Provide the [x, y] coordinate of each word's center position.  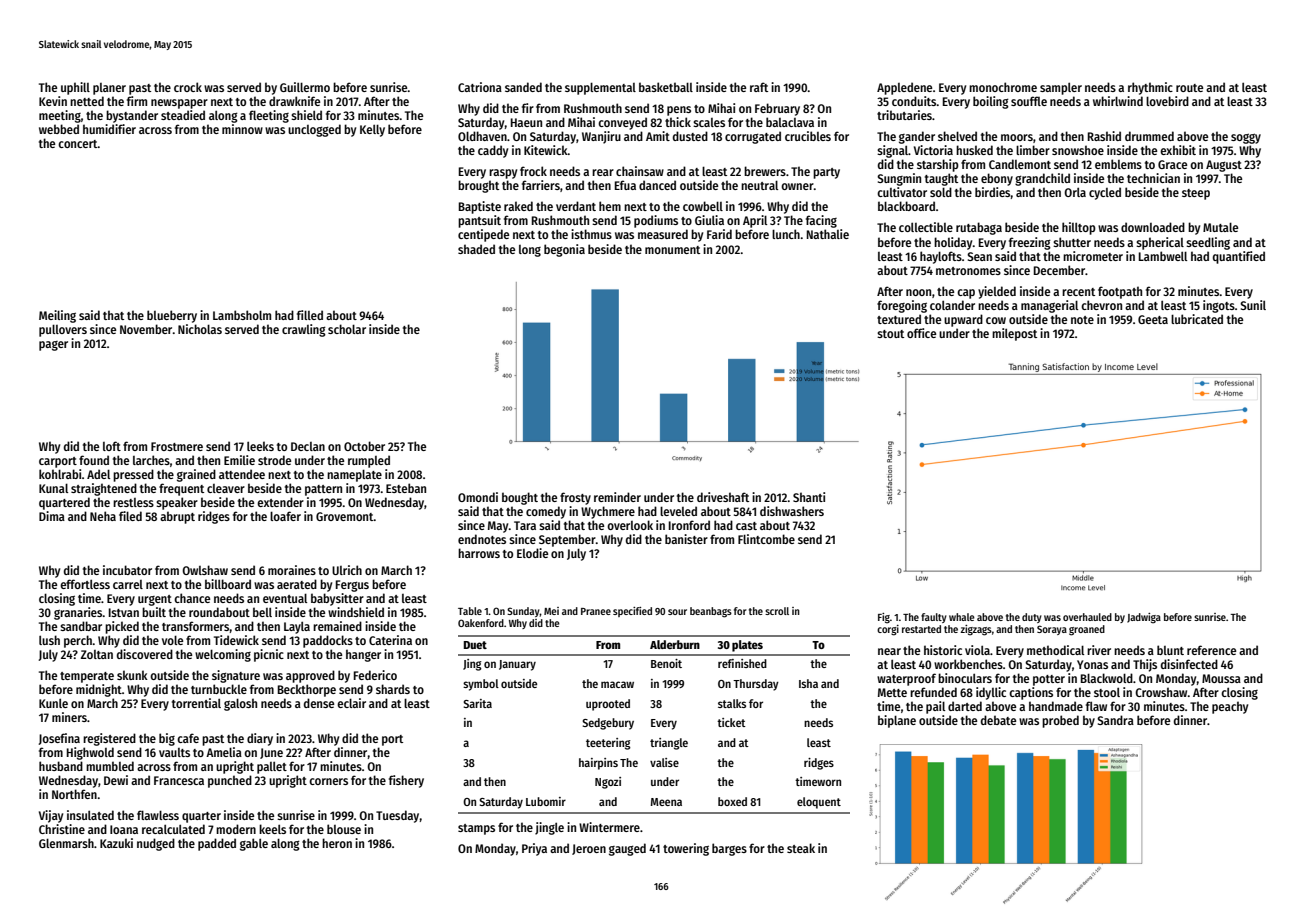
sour [677, 612]
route [1189, 88]
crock [188, 87]
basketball [666, 87]
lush [49, 640]
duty [1032, 618]
